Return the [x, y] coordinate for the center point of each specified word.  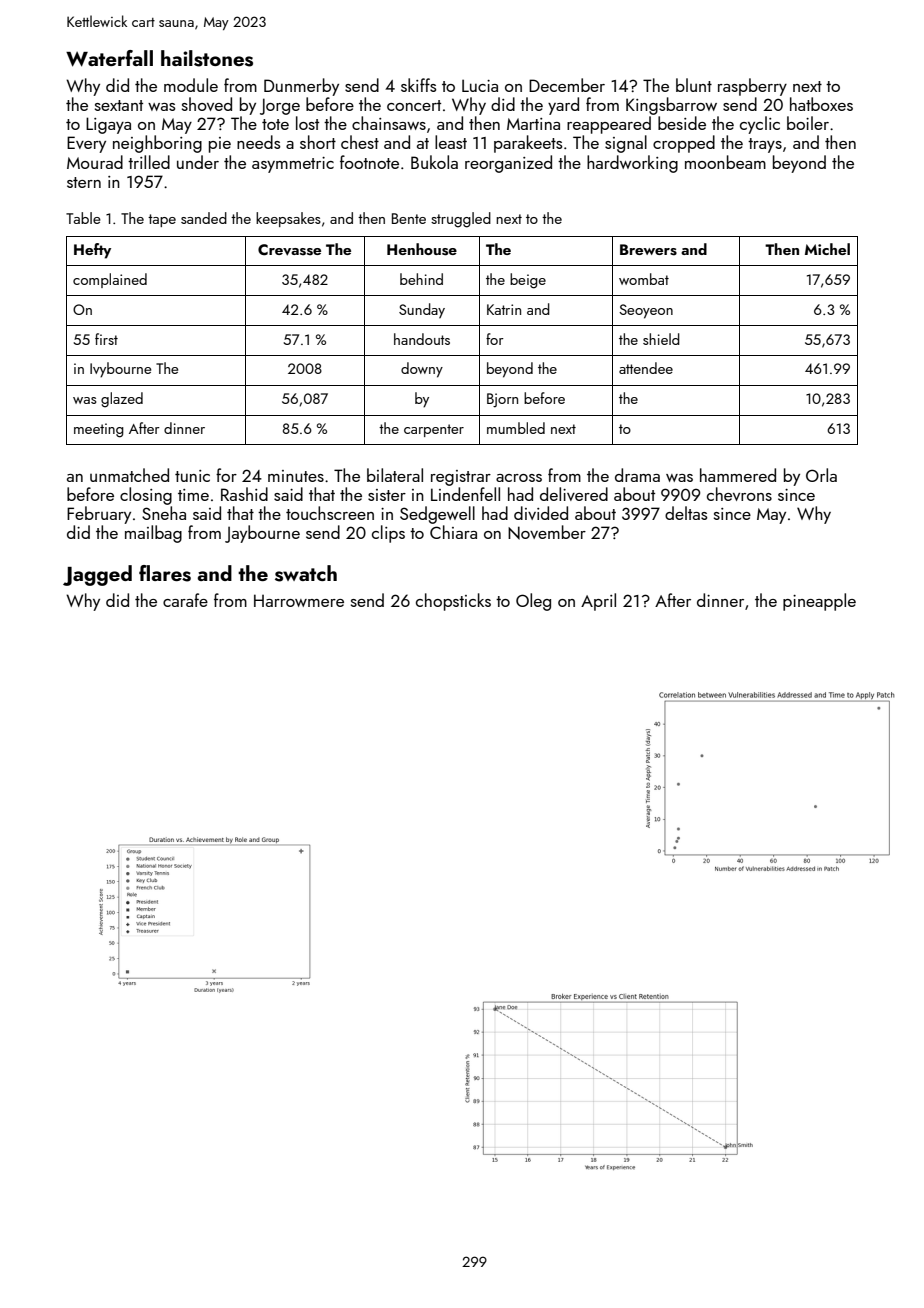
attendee [646, 368]
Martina [533, 124]
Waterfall [109, 58]
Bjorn [502, 400]
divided [541, 513]
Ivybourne [120, 370]
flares [165, 573]
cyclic [760, 125]
